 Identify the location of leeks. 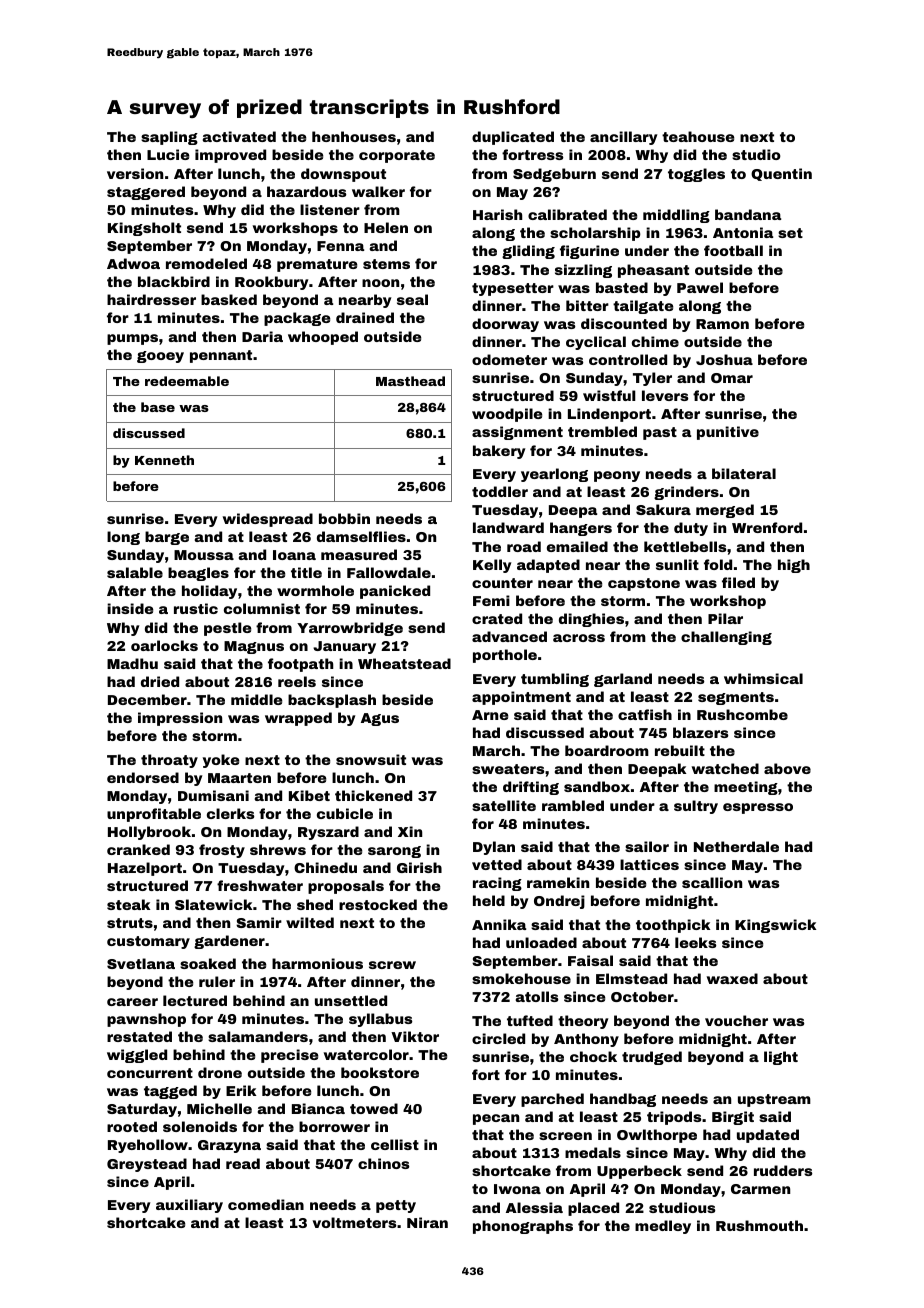
(695, 942).
